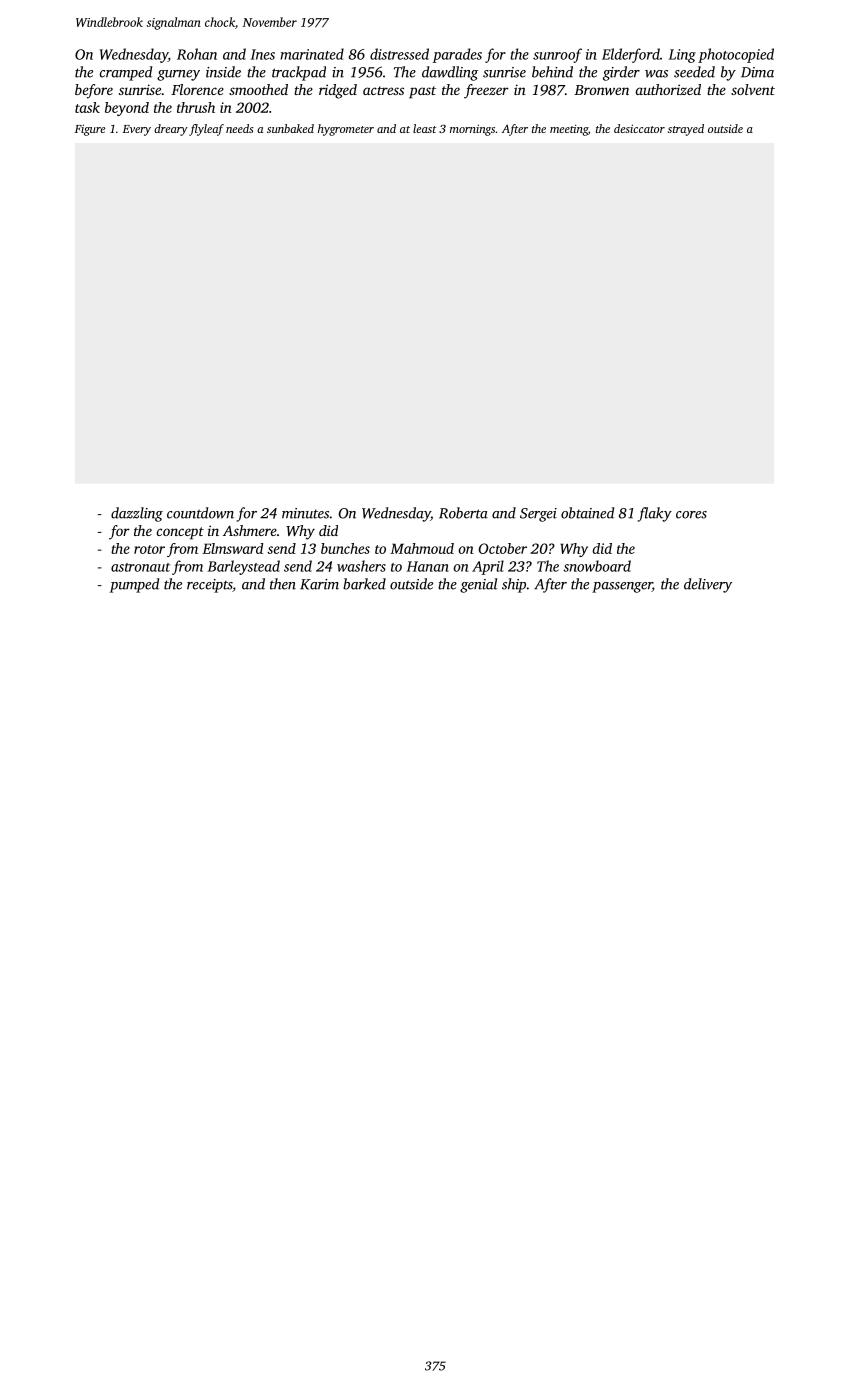  What do you see at coordinates (209, 586) in the screenshot?
I see `receipts` at bounding box center [209, 586].
